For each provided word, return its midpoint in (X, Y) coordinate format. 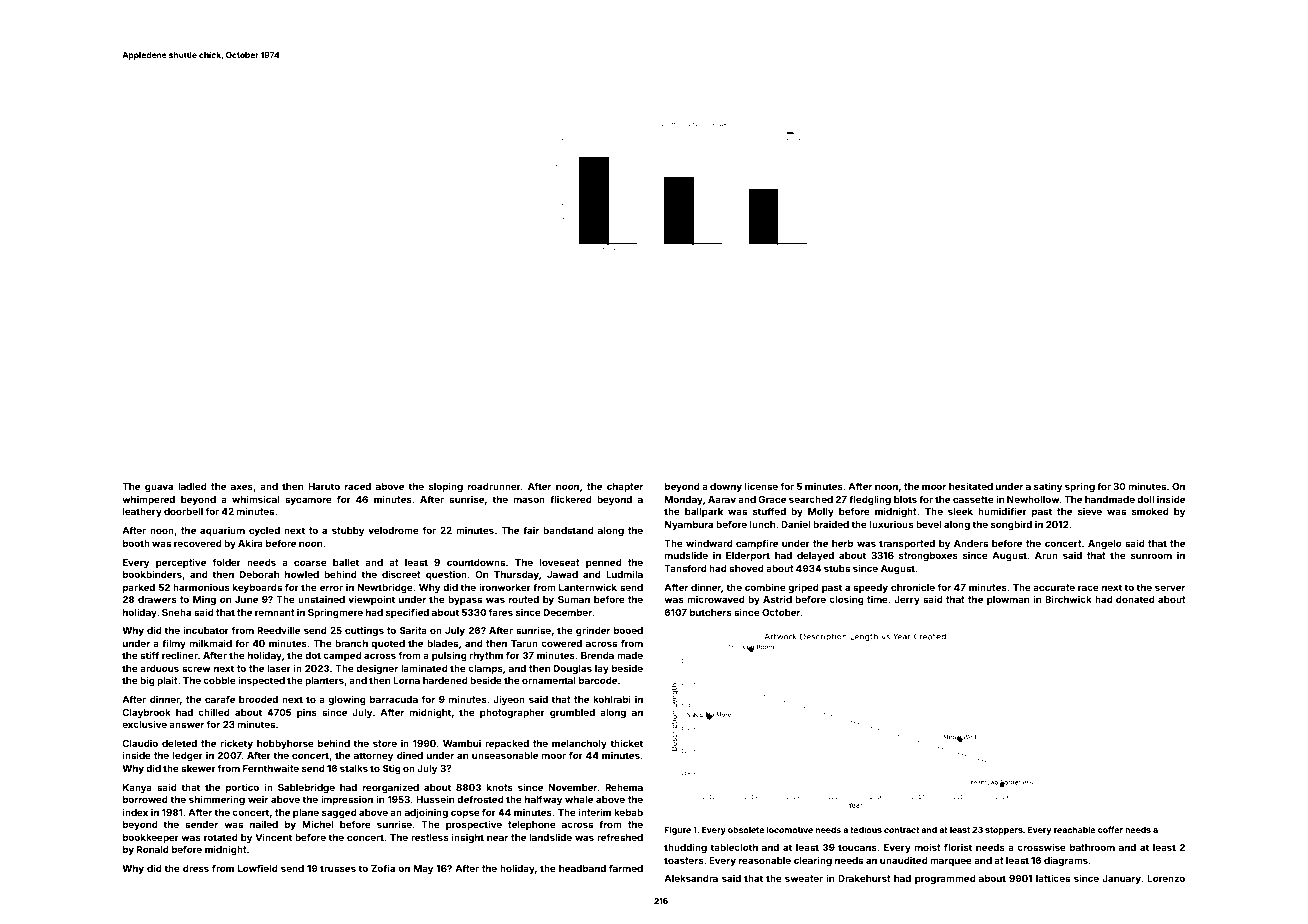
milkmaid (211, 643)
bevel (928, 524)
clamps (485, 669)
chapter (625, 487)
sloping (446, 487)
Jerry (907, 600)
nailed (264, 824)
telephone (532, 825)
